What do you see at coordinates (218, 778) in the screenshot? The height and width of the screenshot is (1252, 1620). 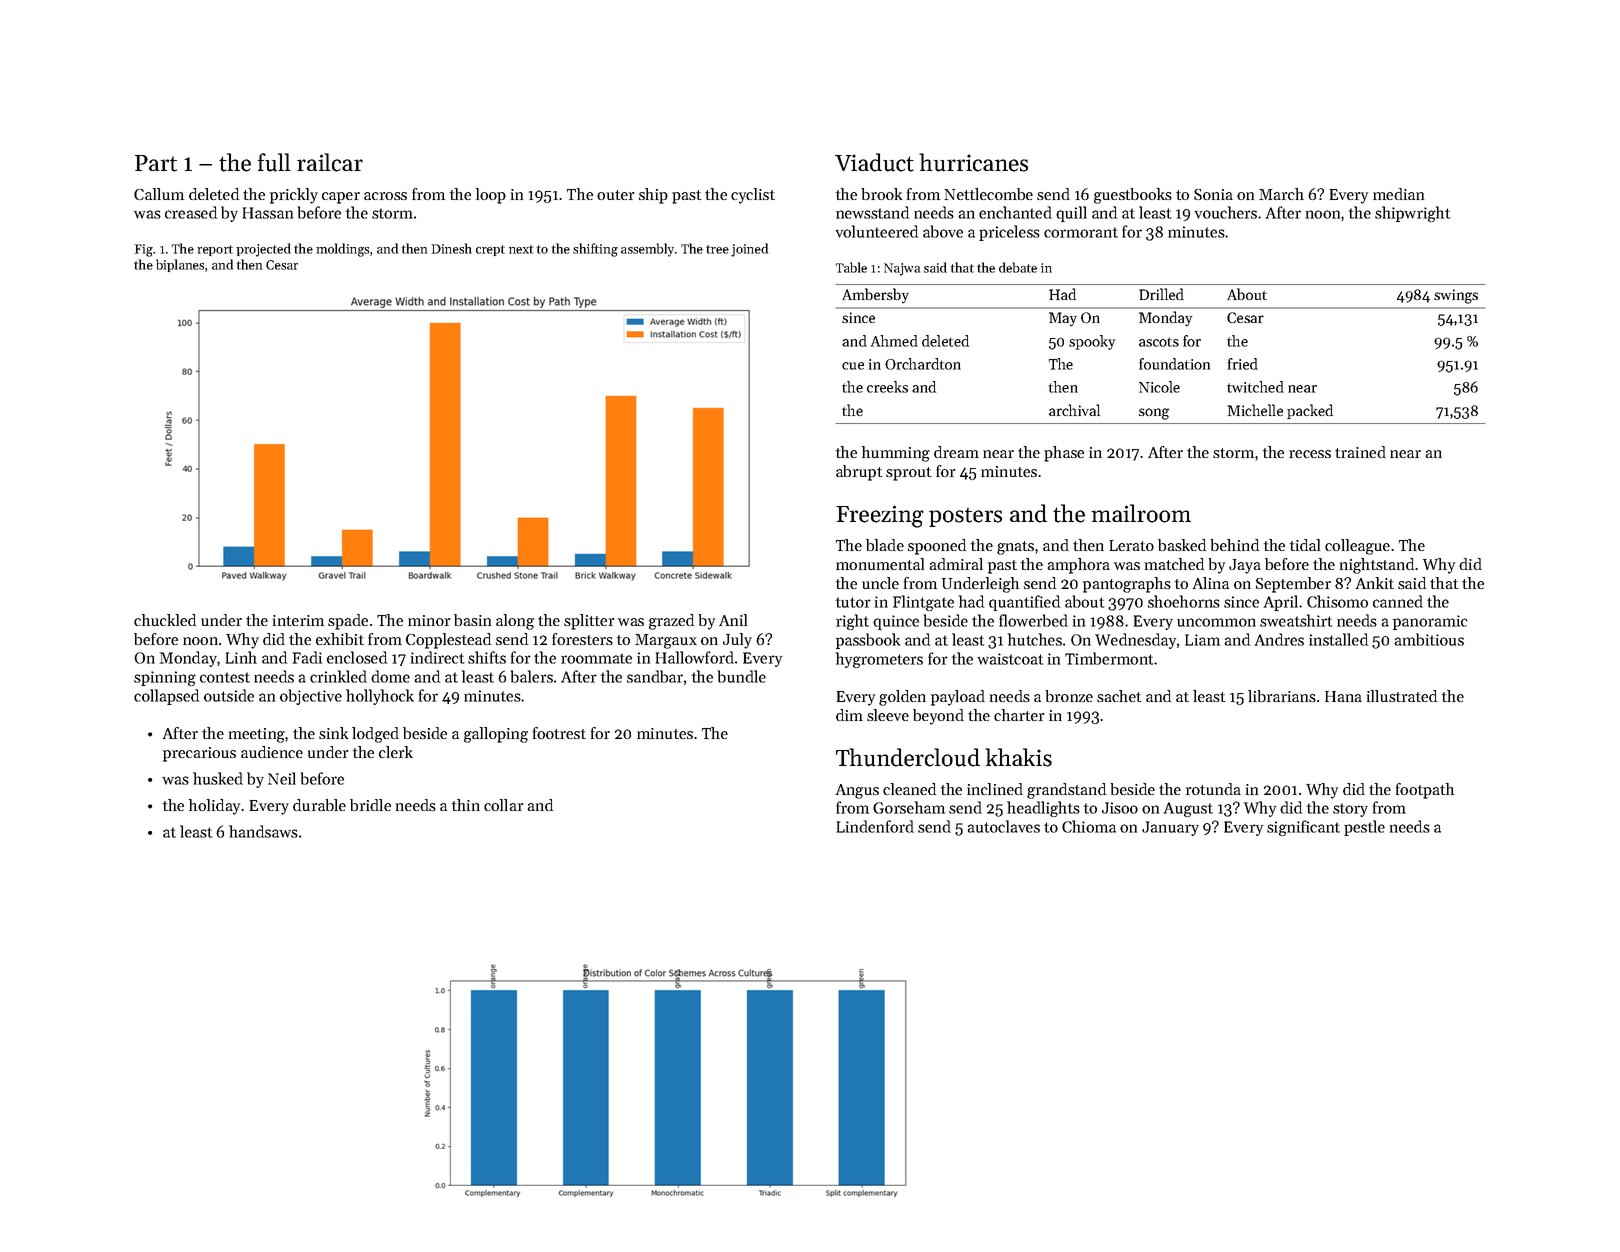 I see `husked` at bounding box center [218, 778].
